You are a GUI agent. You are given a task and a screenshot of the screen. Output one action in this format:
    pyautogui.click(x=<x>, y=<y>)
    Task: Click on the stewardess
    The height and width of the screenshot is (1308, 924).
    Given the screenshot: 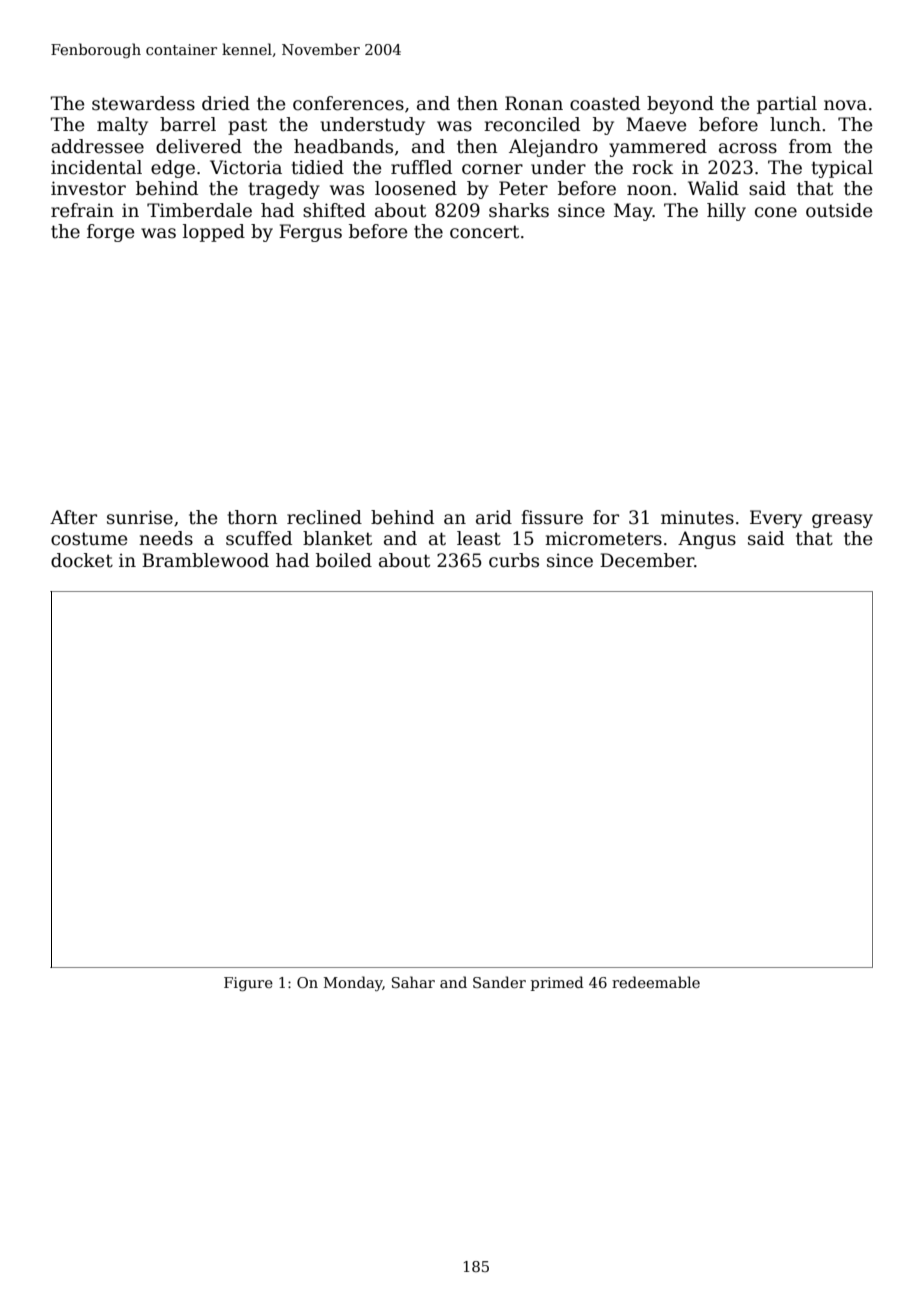 What is the action you would take?
    pyautogui.click(x=143, y=103)
